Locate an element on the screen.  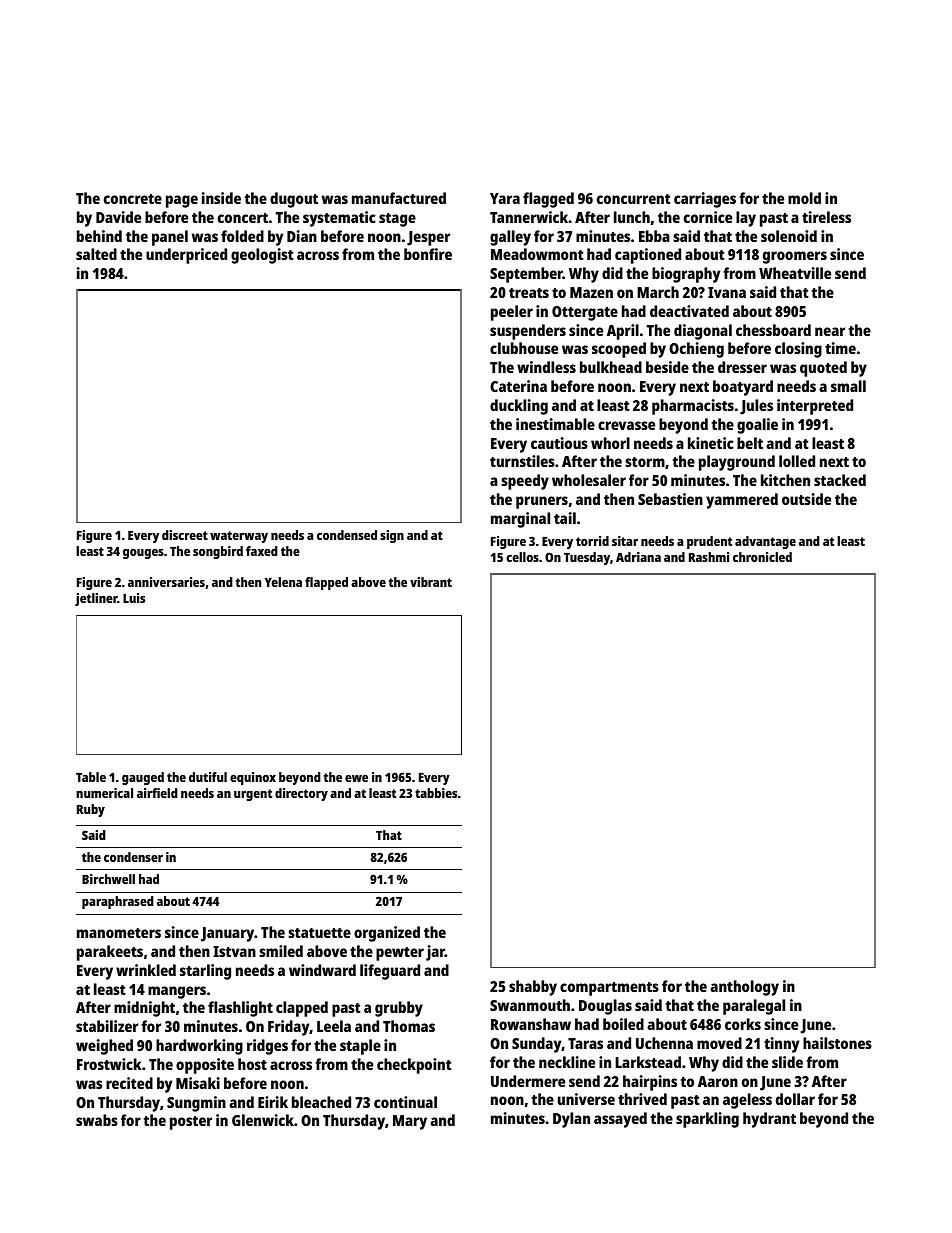
Mary is located at coordinates (410, 1122).
